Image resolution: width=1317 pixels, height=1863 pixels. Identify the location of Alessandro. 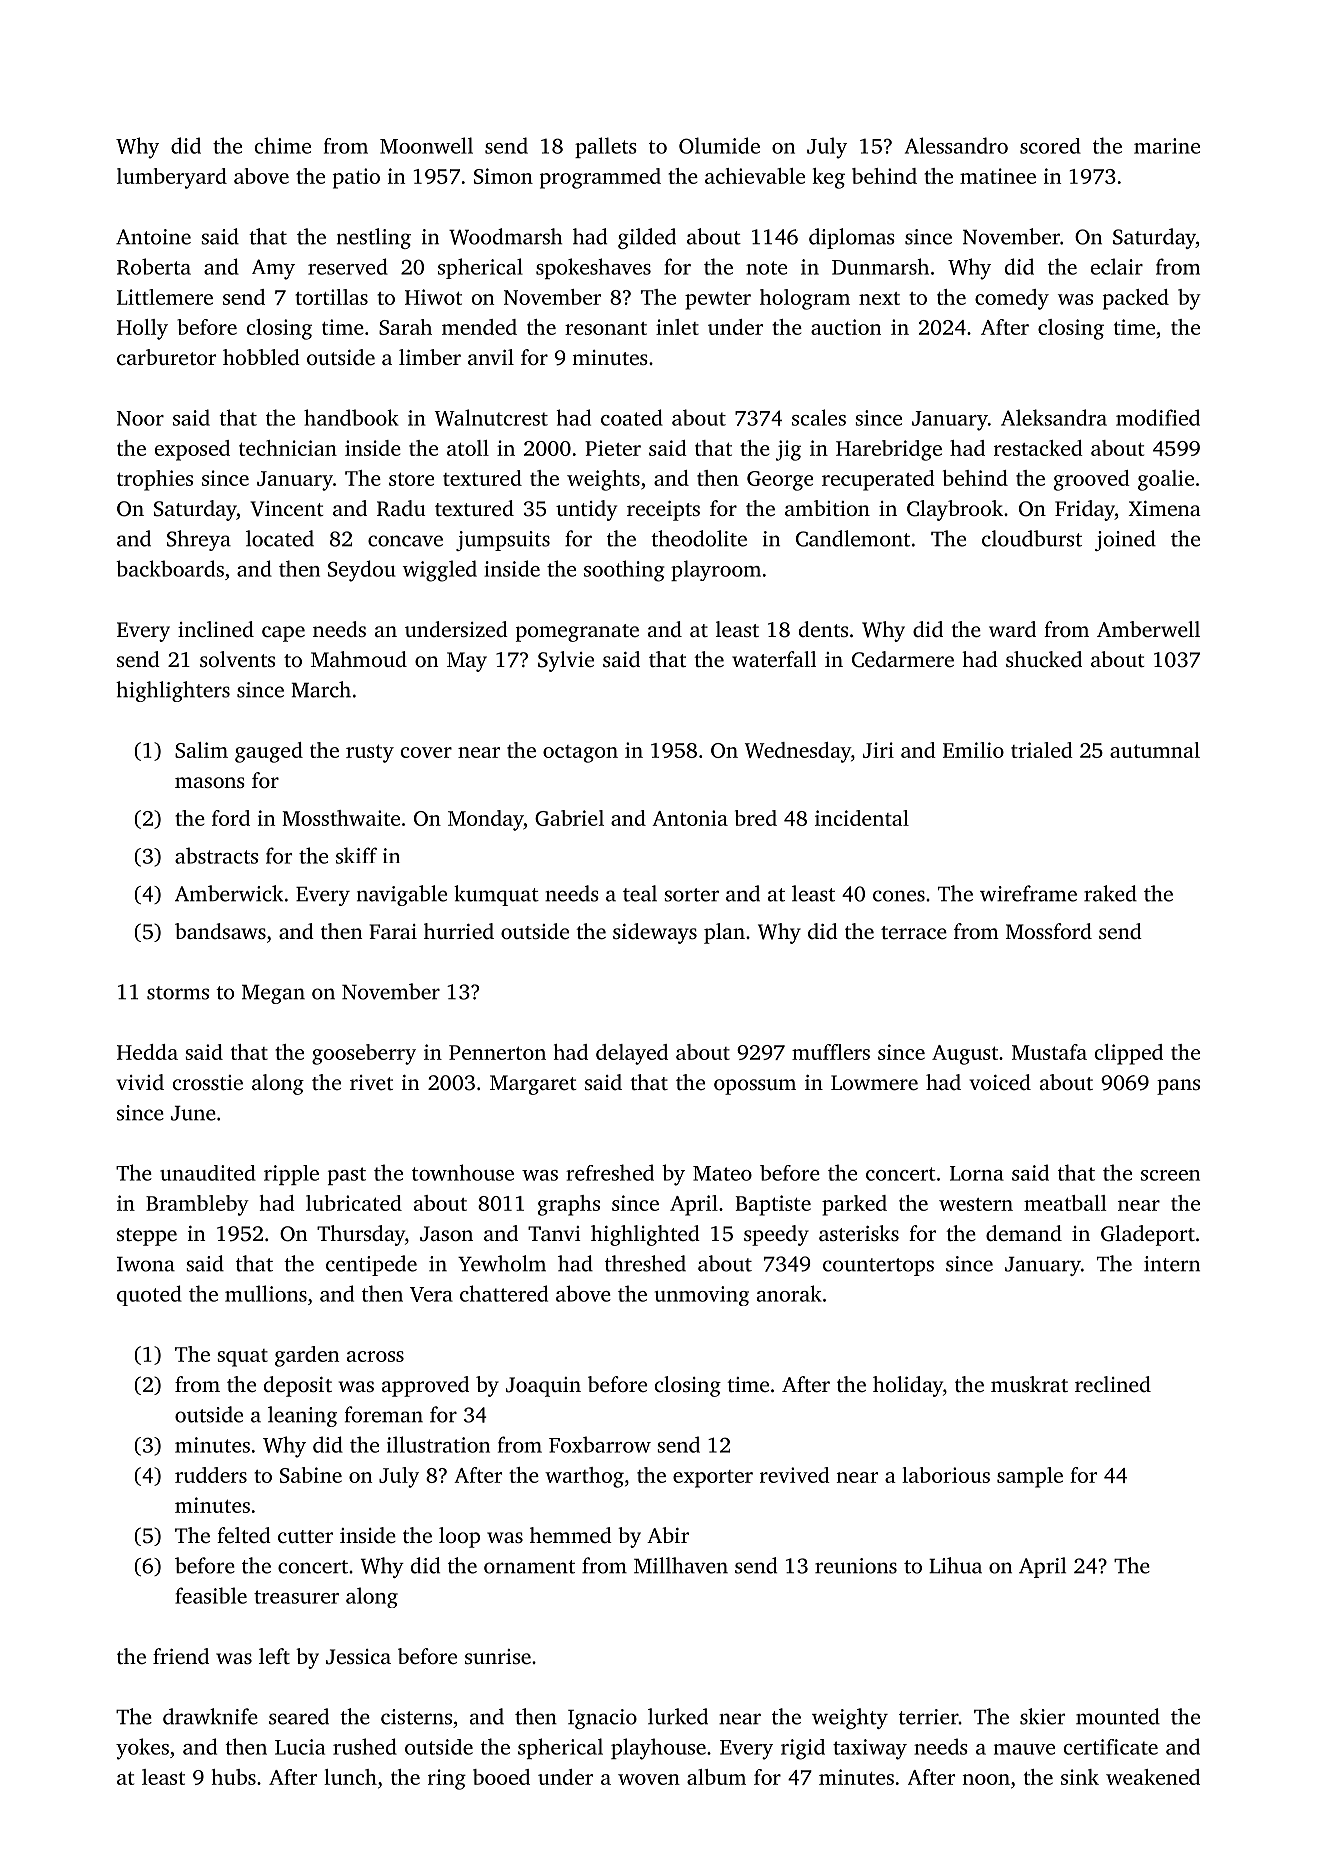
(956, 145).
